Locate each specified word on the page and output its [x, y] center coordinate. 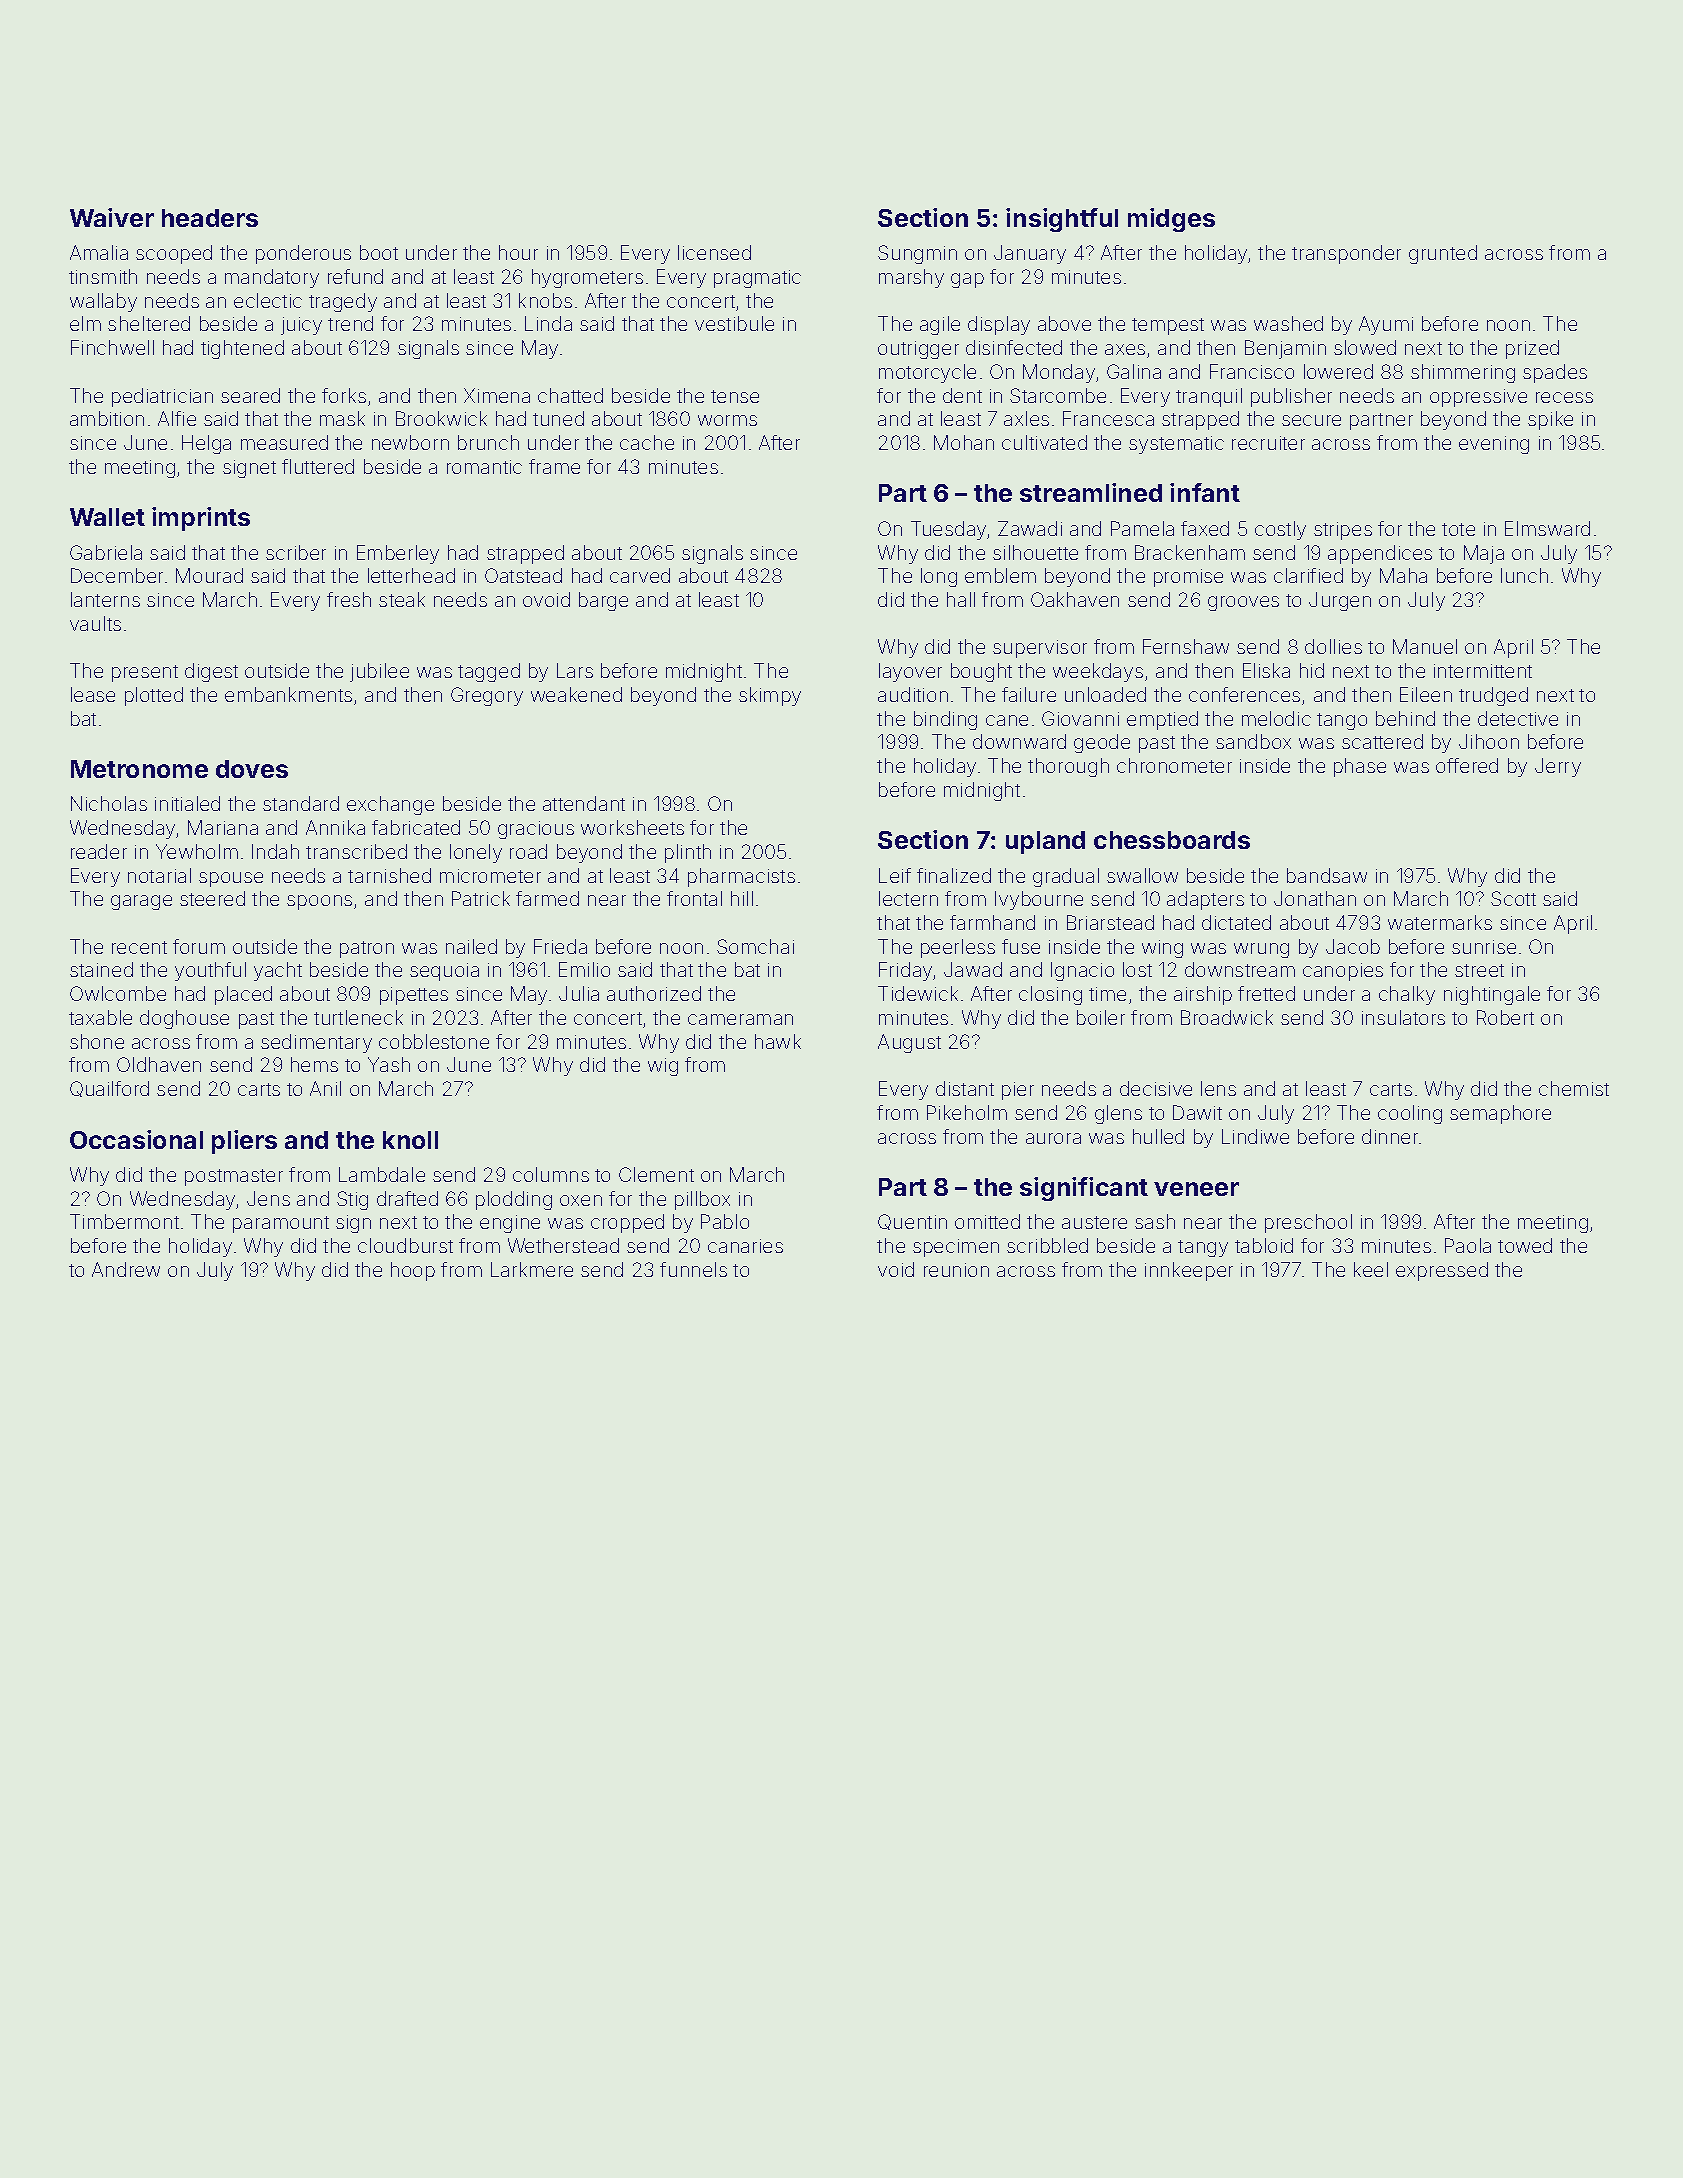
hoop [413, 1271]
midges [1171, 220]
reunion [956, 1270]
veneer [1196, 1189]
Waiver [112, 217]
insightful [1062, 220]
